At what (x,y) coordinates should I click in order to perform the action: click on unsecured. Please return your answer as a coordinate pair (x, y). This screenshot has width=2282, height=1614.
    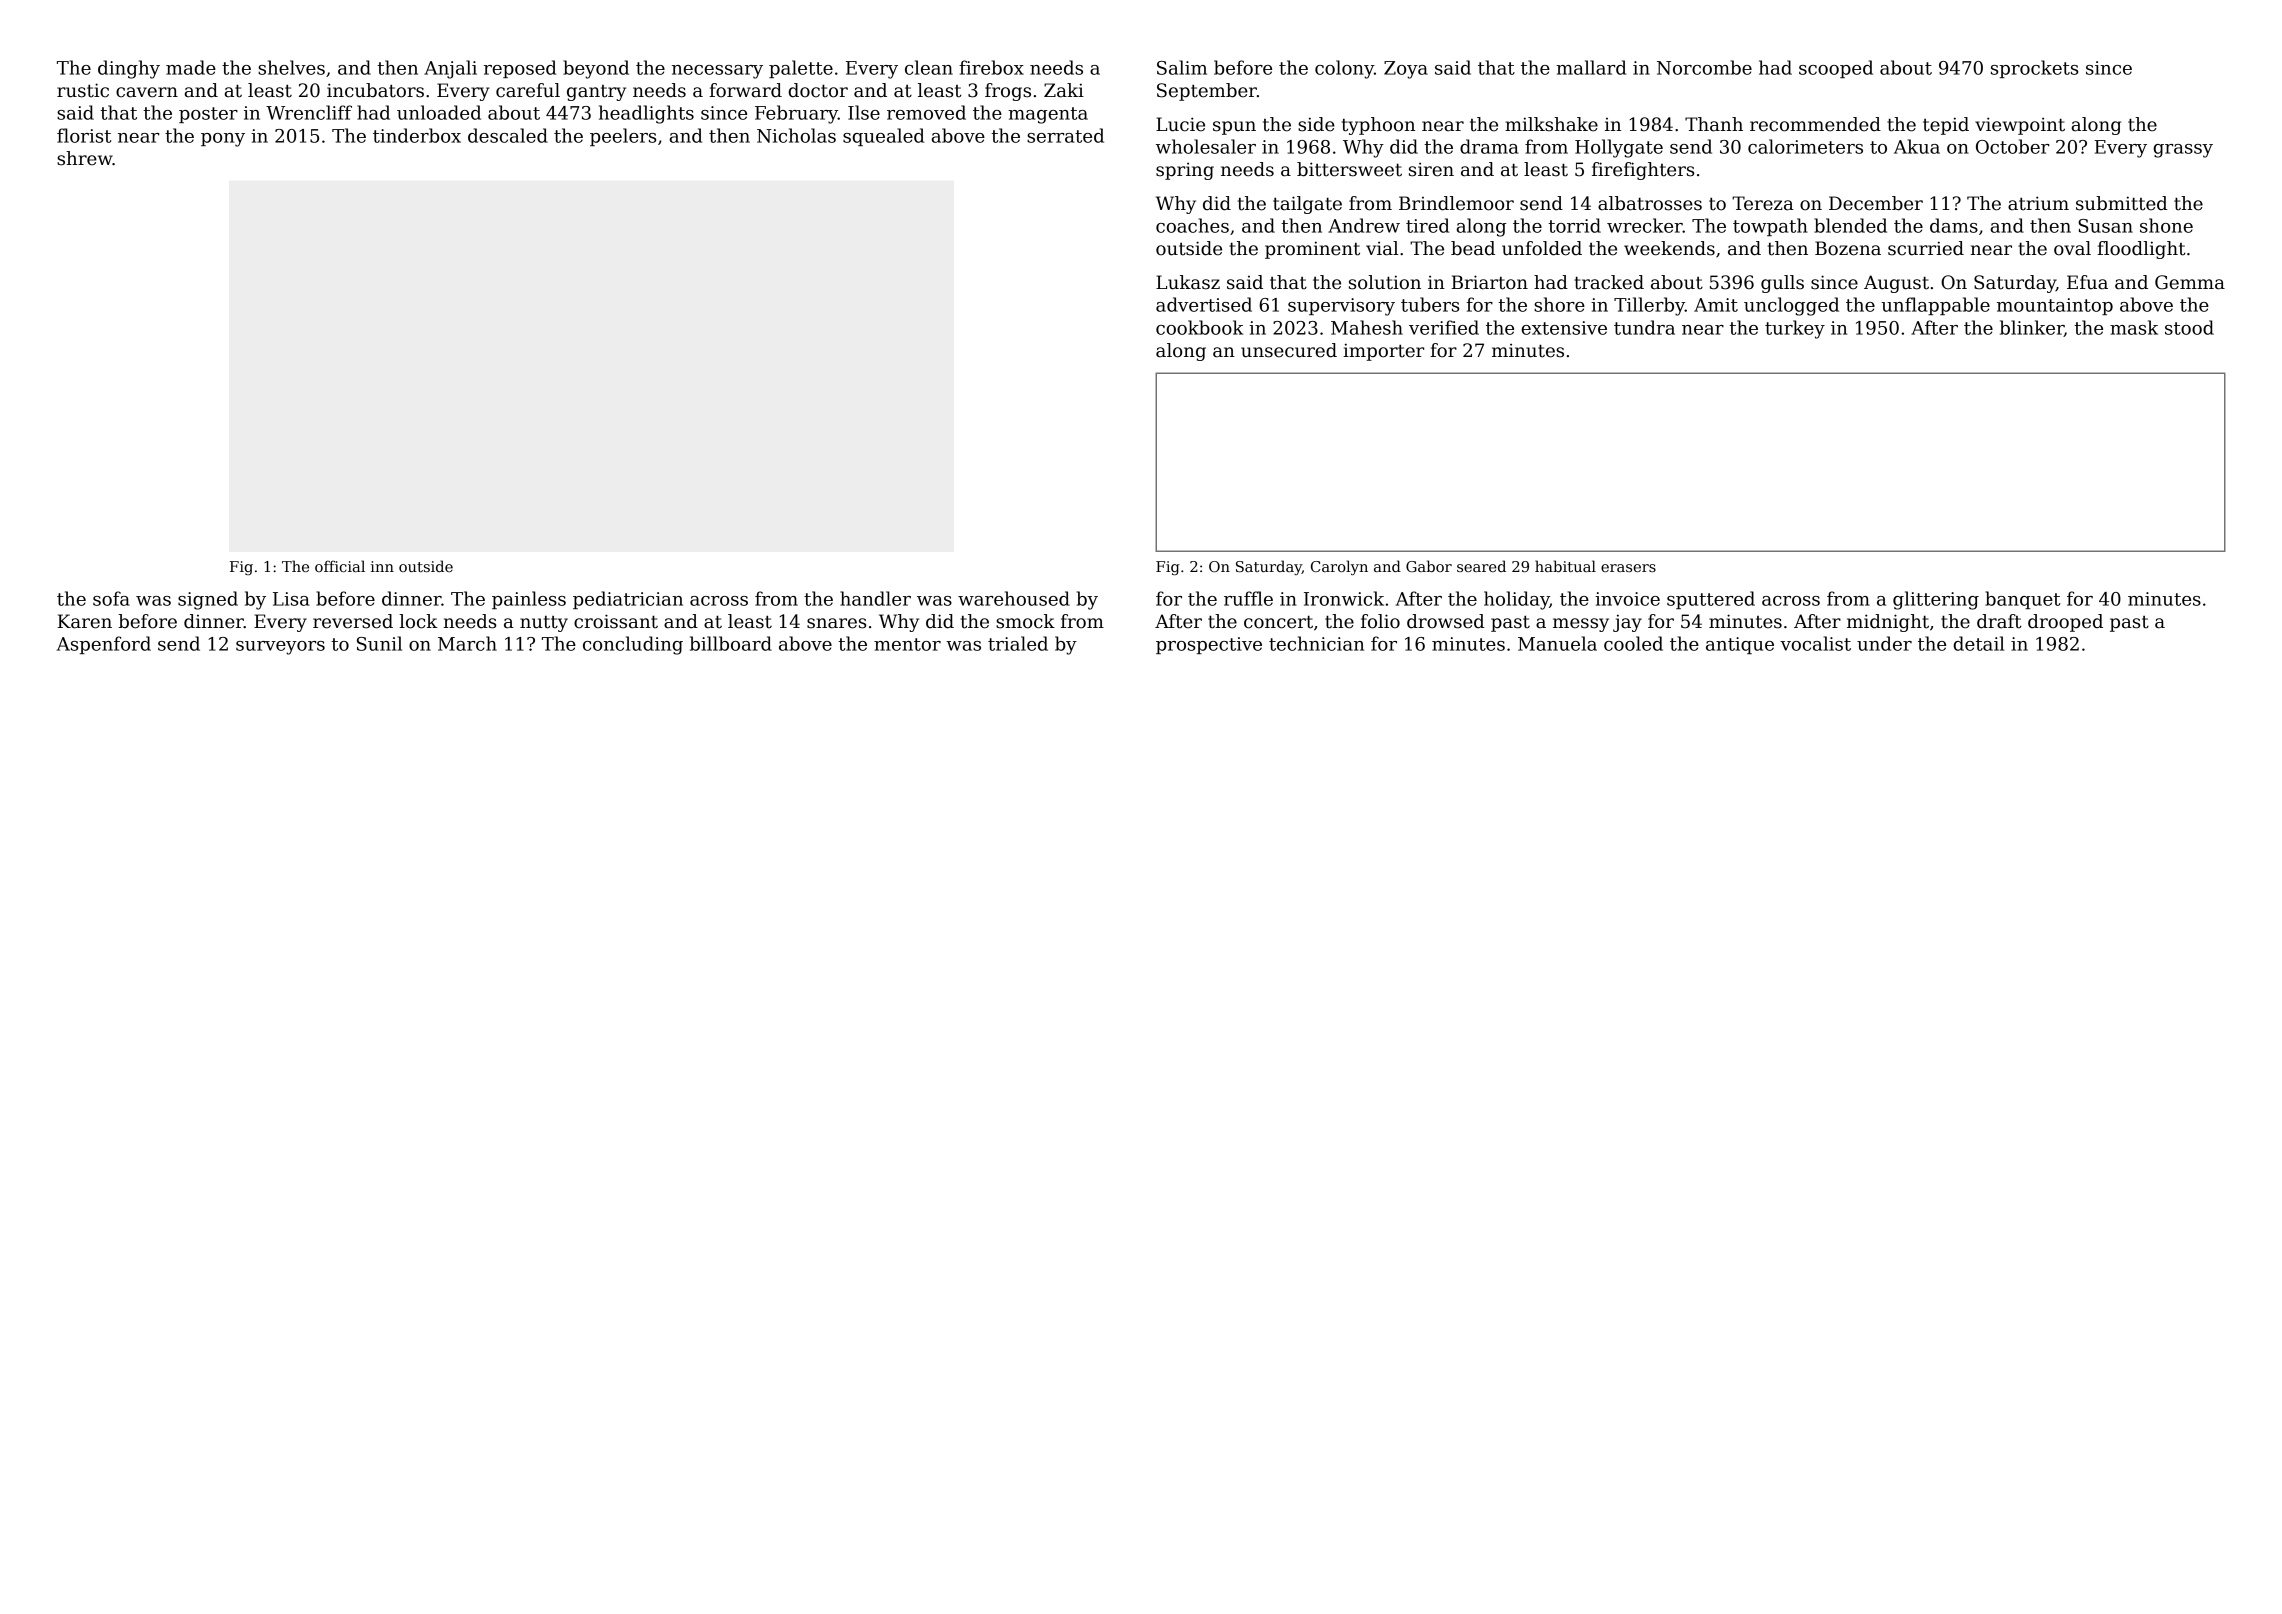
    Looking at the image, I should click on (1289, 350).
